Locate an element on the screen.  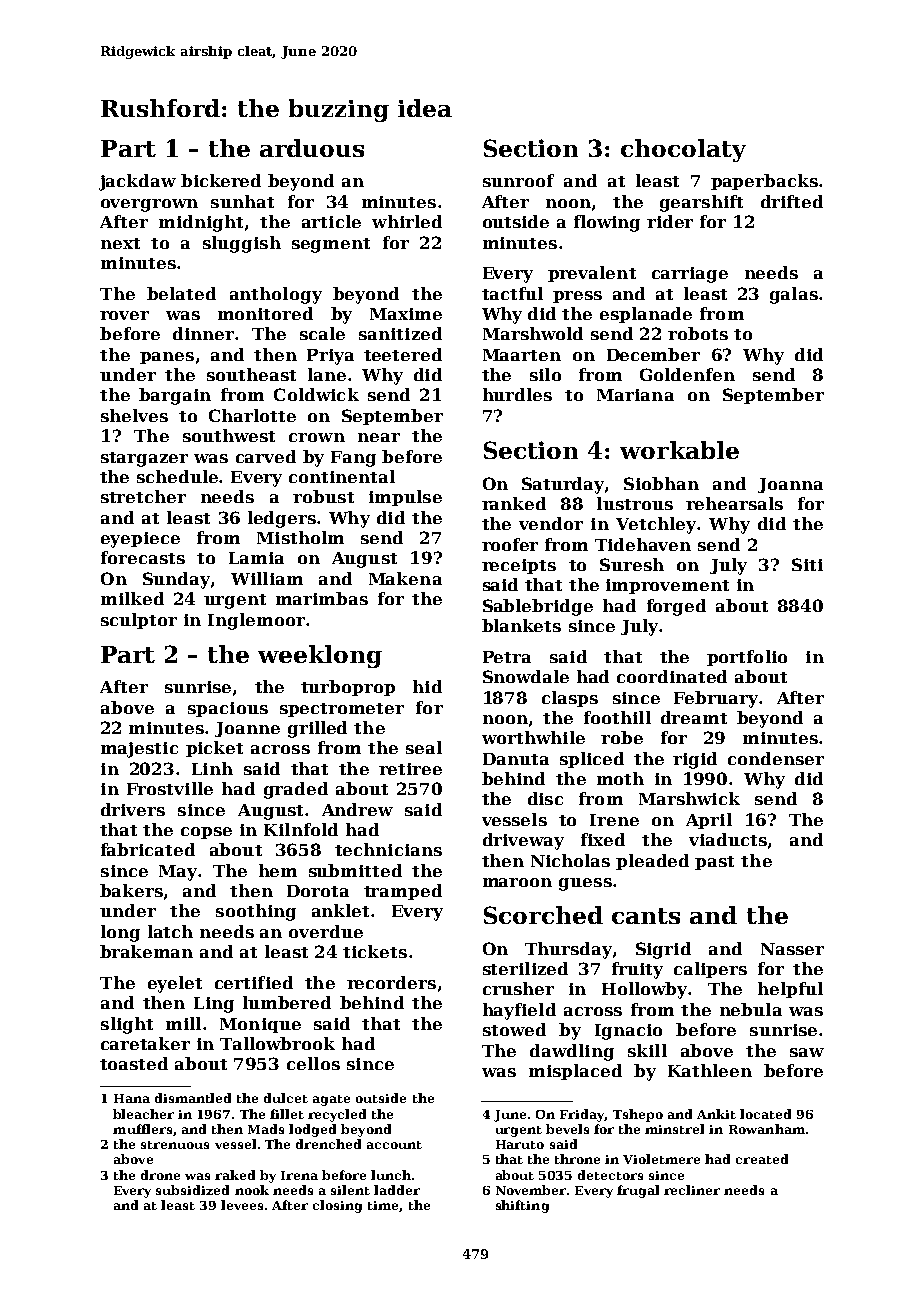
soothing is located at coordinates (256, 912).
